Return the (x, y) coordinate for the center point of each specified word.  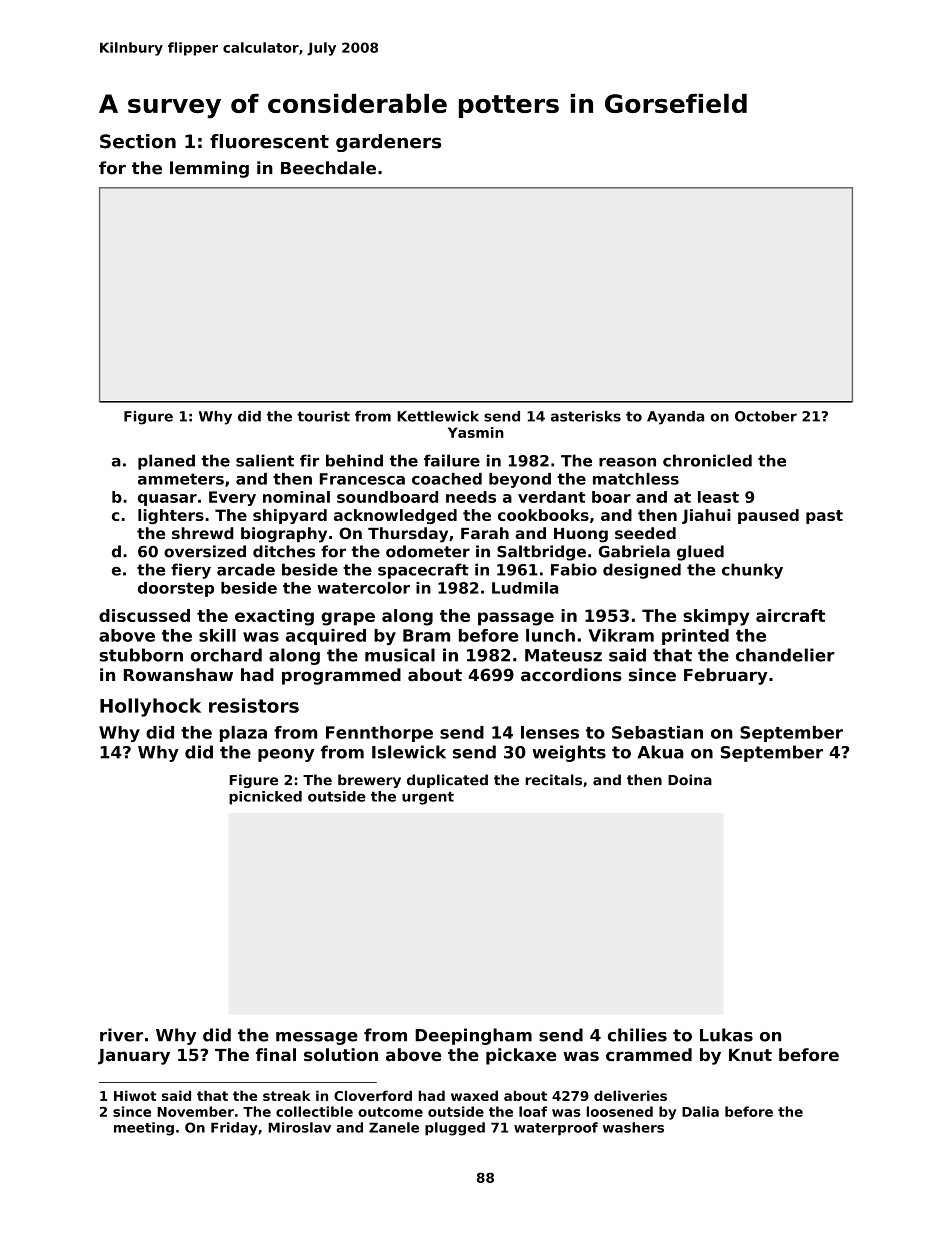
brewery (369, 781)
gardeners (388, 143)
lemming (209, 169)
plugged (455, 1129)
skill (217, 635)
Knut (750, 1055)
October (766, 416)
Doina (690, 780)
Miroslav (299, 1127)
